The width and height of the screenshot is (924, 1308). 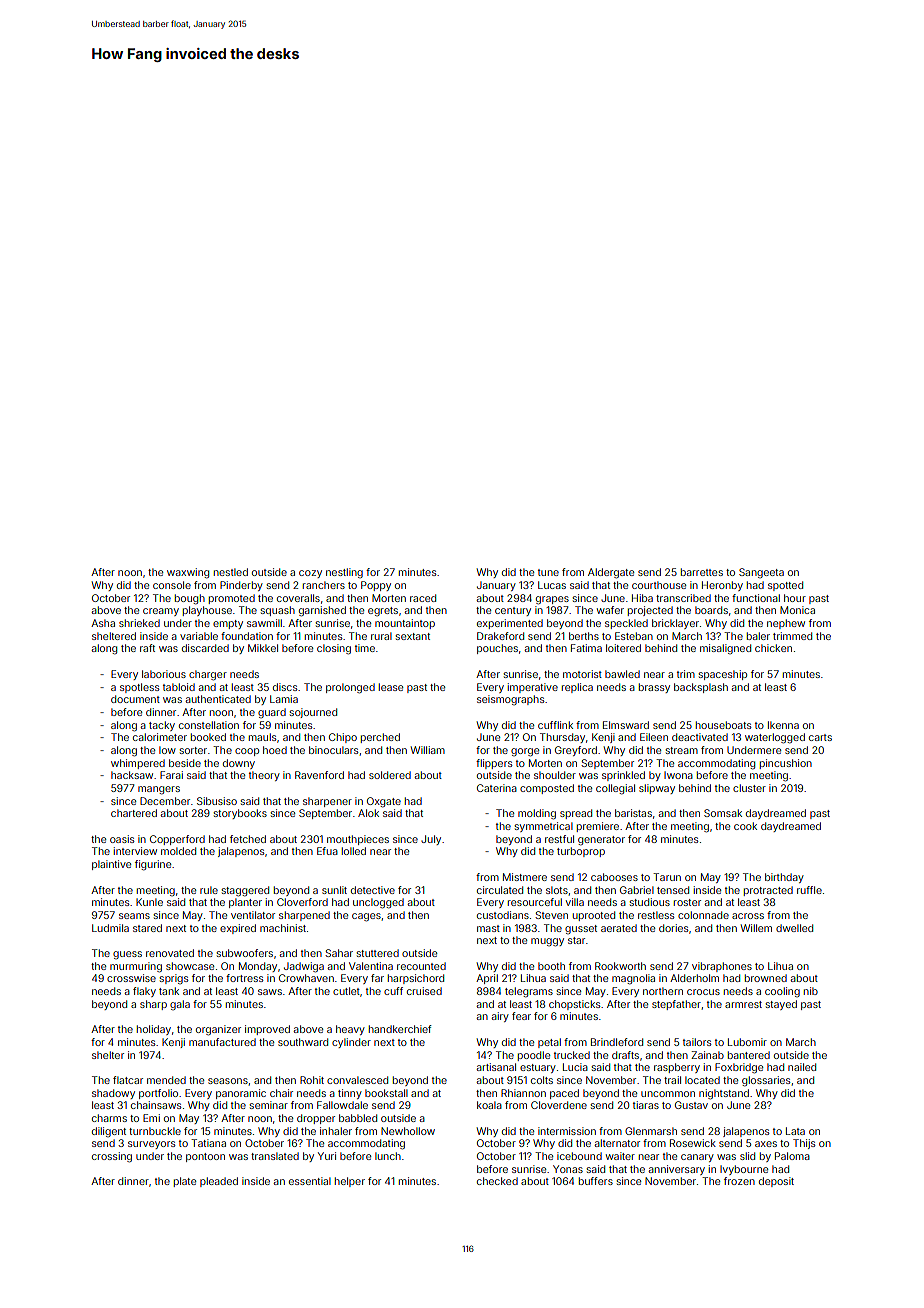 What do you see at coordinates (633, 979) in the screenshot?
I see `magnolia` at bounding box center [633, 979].
